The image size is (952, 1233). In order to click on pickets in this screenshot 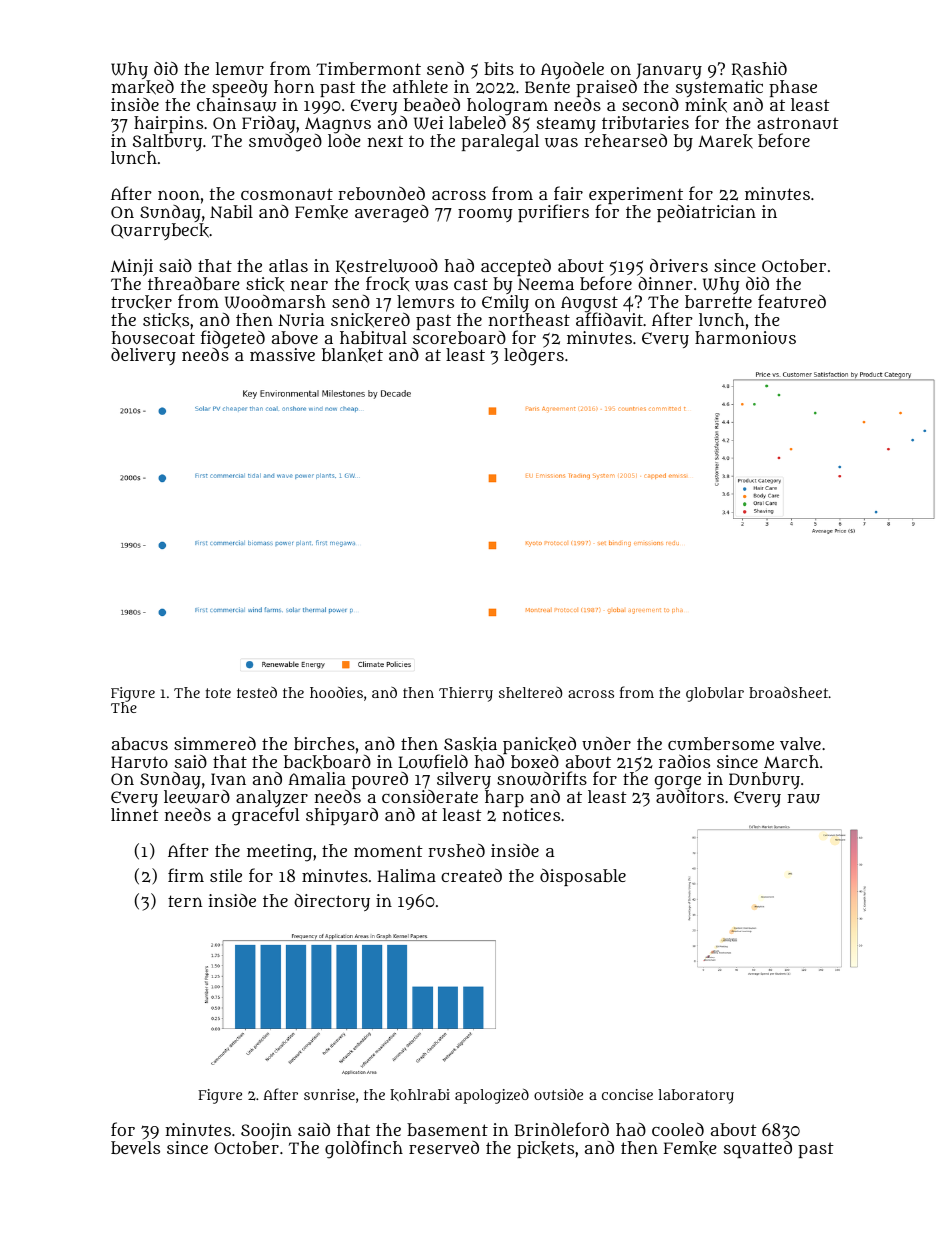, I will do `click(545, 1149)`.
